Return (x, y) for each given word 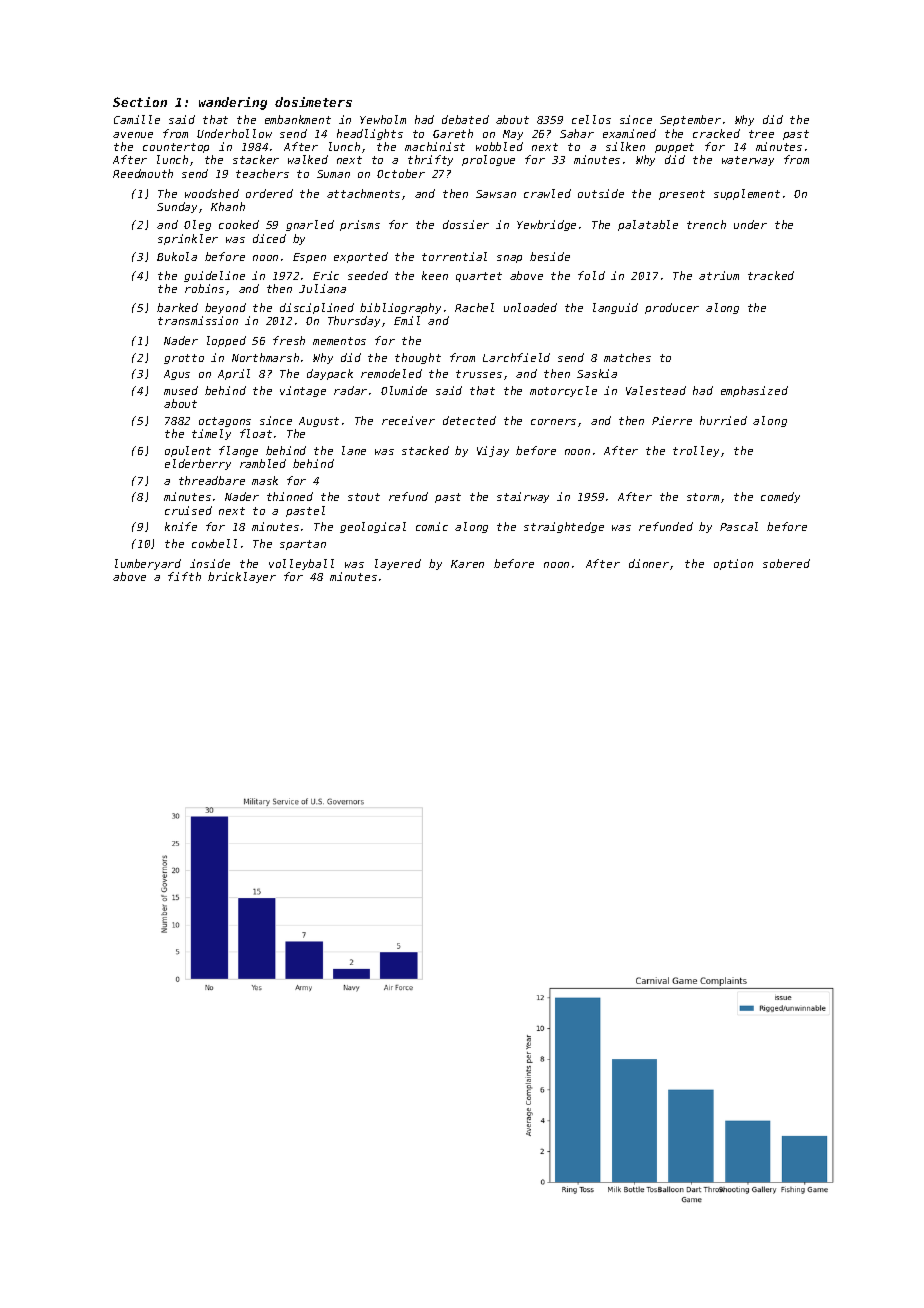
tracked (771, 275)
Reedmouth (143, 173)
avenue (133, 135)
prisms (360, 225)
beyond (225, 308)
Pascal (739, 526)
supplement (747, 194)
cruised (188, 510)
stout (364, 497)
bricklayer (242, 577)
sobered (786, 563)
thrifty (430, 160)
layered (398, 564)
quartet (479, 277)
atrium (719, 275)
